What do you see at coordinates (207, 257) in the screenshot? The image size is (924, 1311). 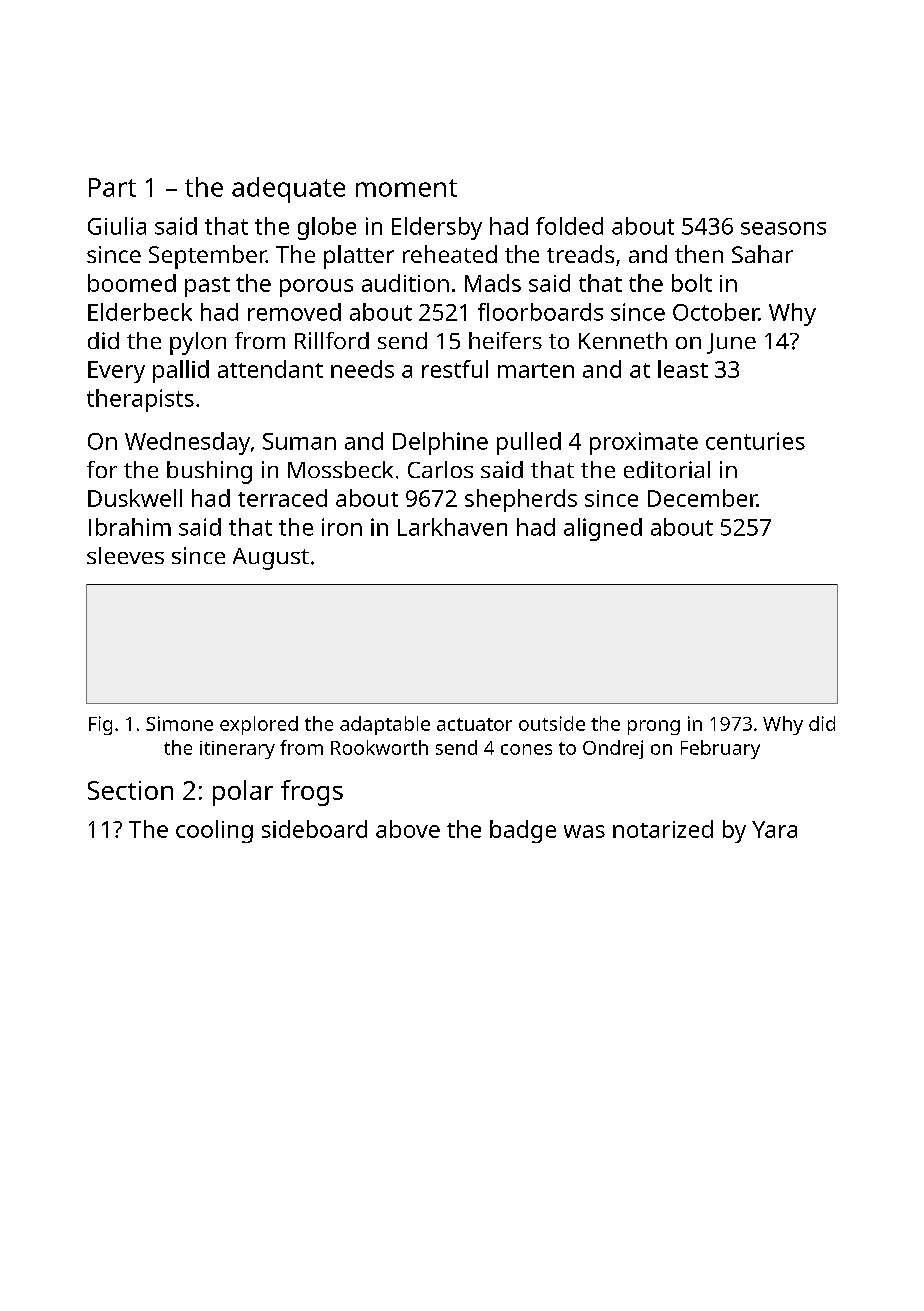 I see `September` at bounding box center [207, 257].
